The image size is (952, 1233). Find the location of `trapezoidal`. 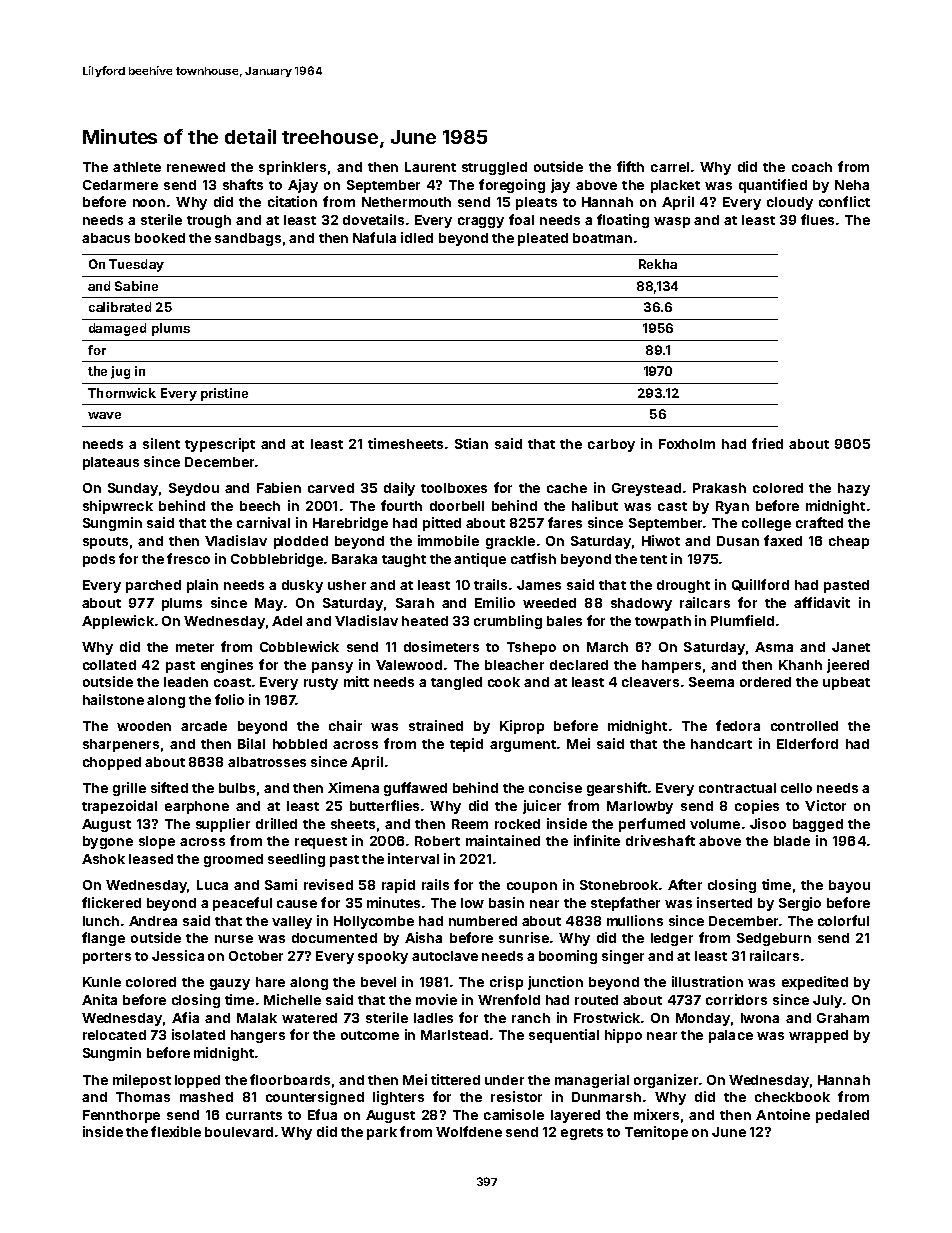

trapezoidal is located at coordinates (119, 807).
